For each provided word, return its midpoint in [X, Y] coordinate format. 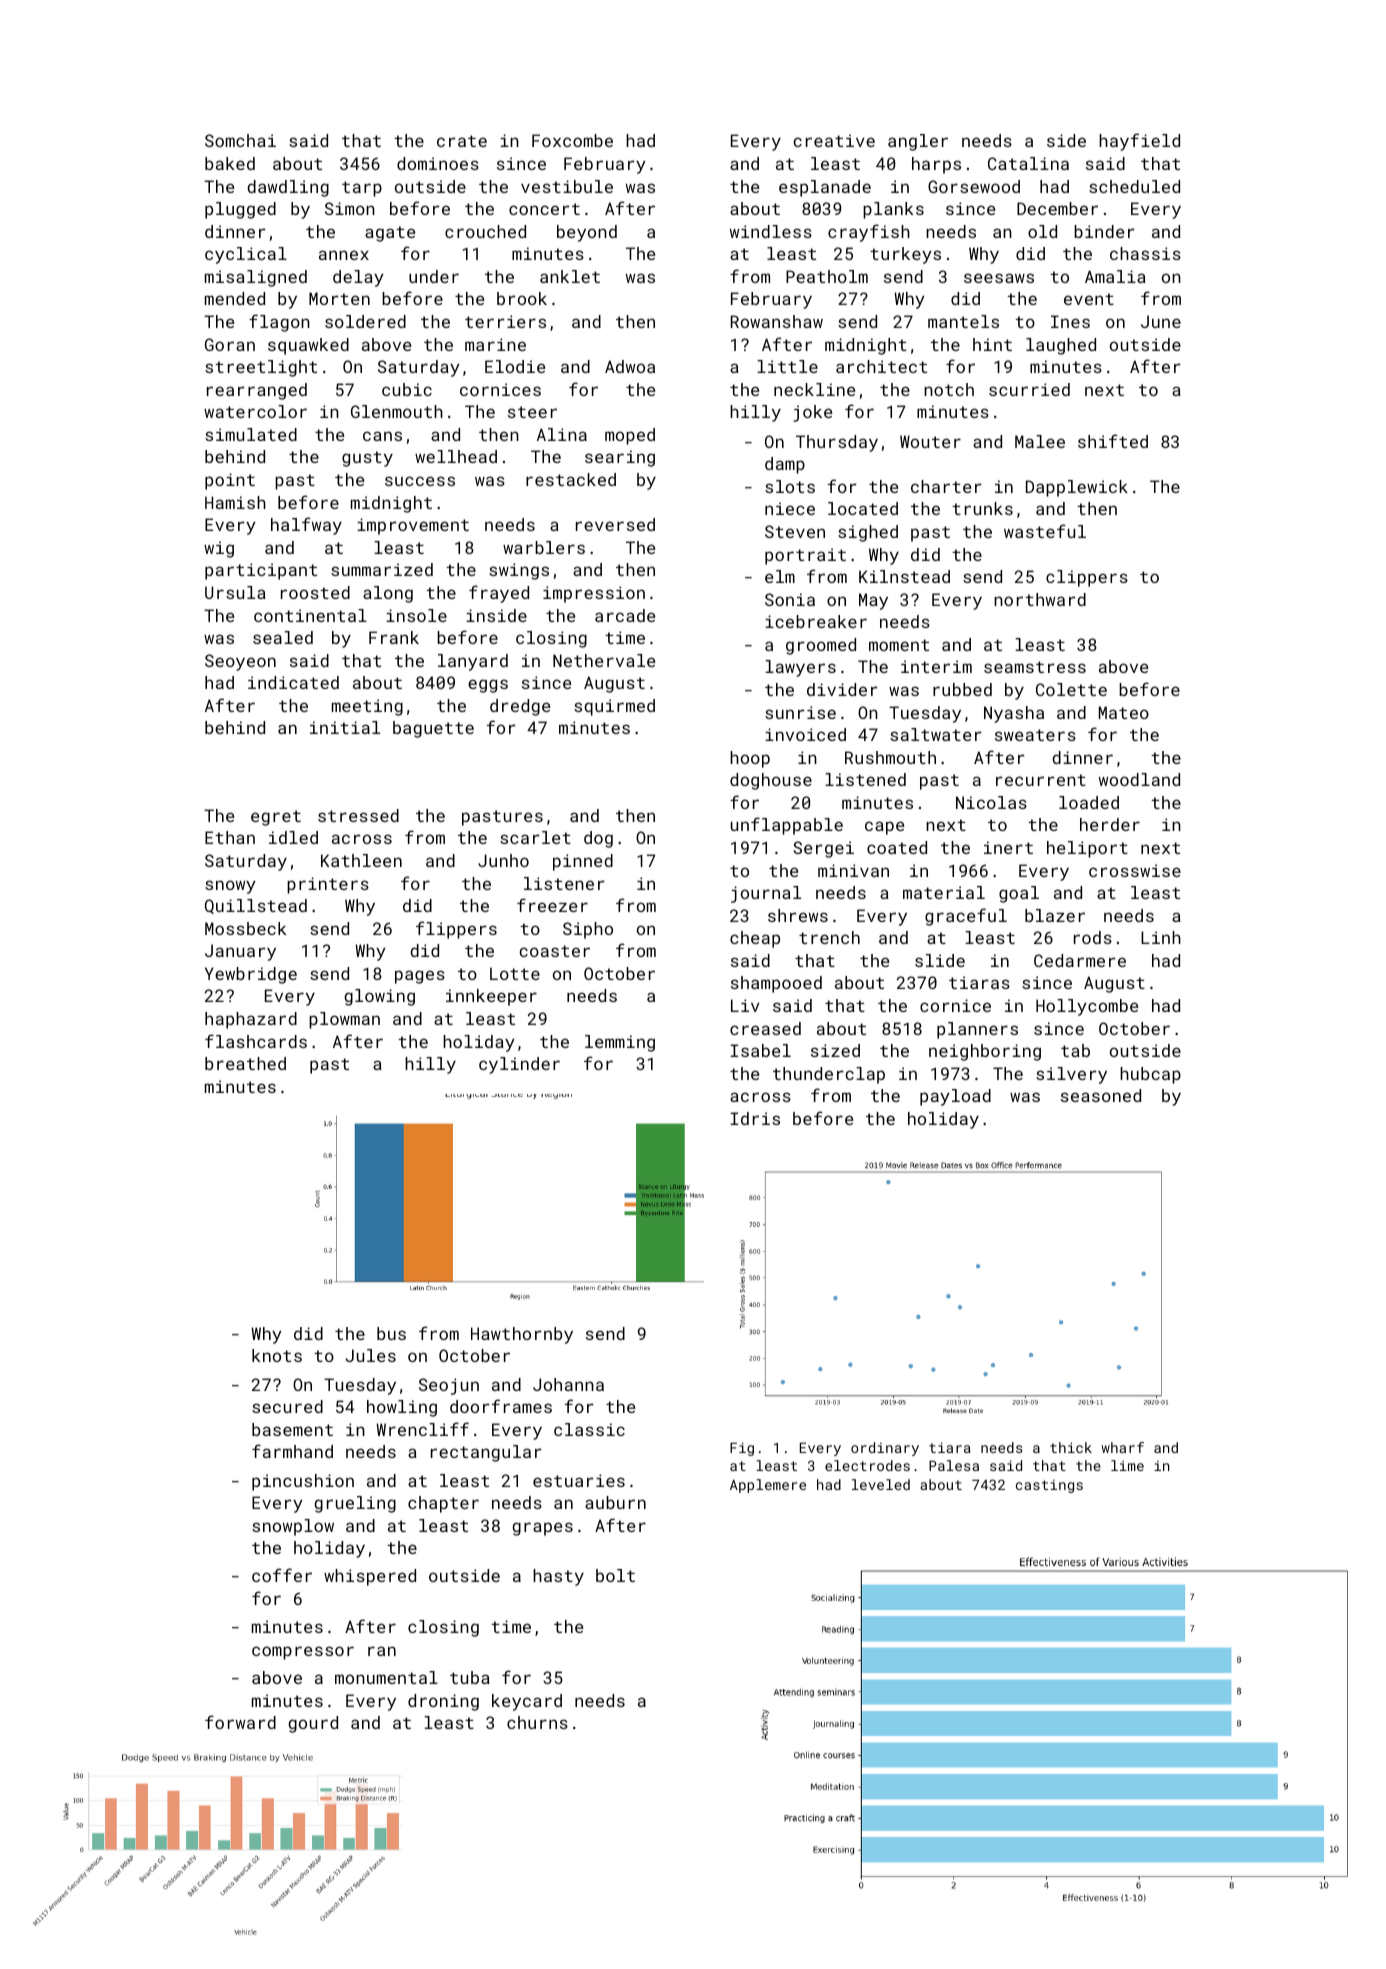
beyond [587, 233]
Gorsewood [974, 186]
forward [240, 1722]
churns [537, 1722]
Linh [1161, 937]
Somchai [240, 140]
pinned [583, 862]
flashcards [256, 1041]
